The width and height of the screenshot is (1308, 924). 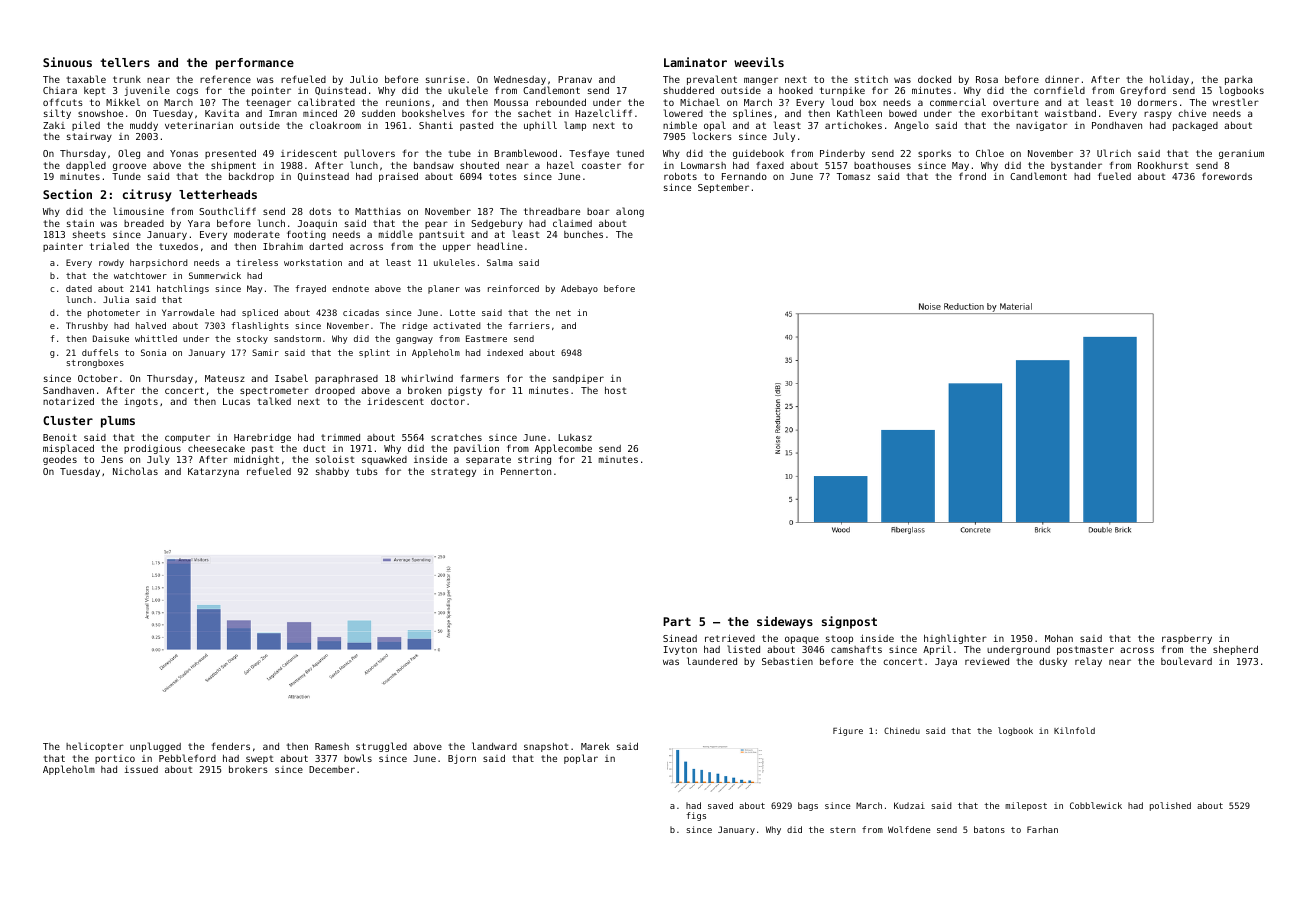 What do you see at coordinates (615, 390) in the screenshot?
I see `host` at bounding box center [615, 390].
